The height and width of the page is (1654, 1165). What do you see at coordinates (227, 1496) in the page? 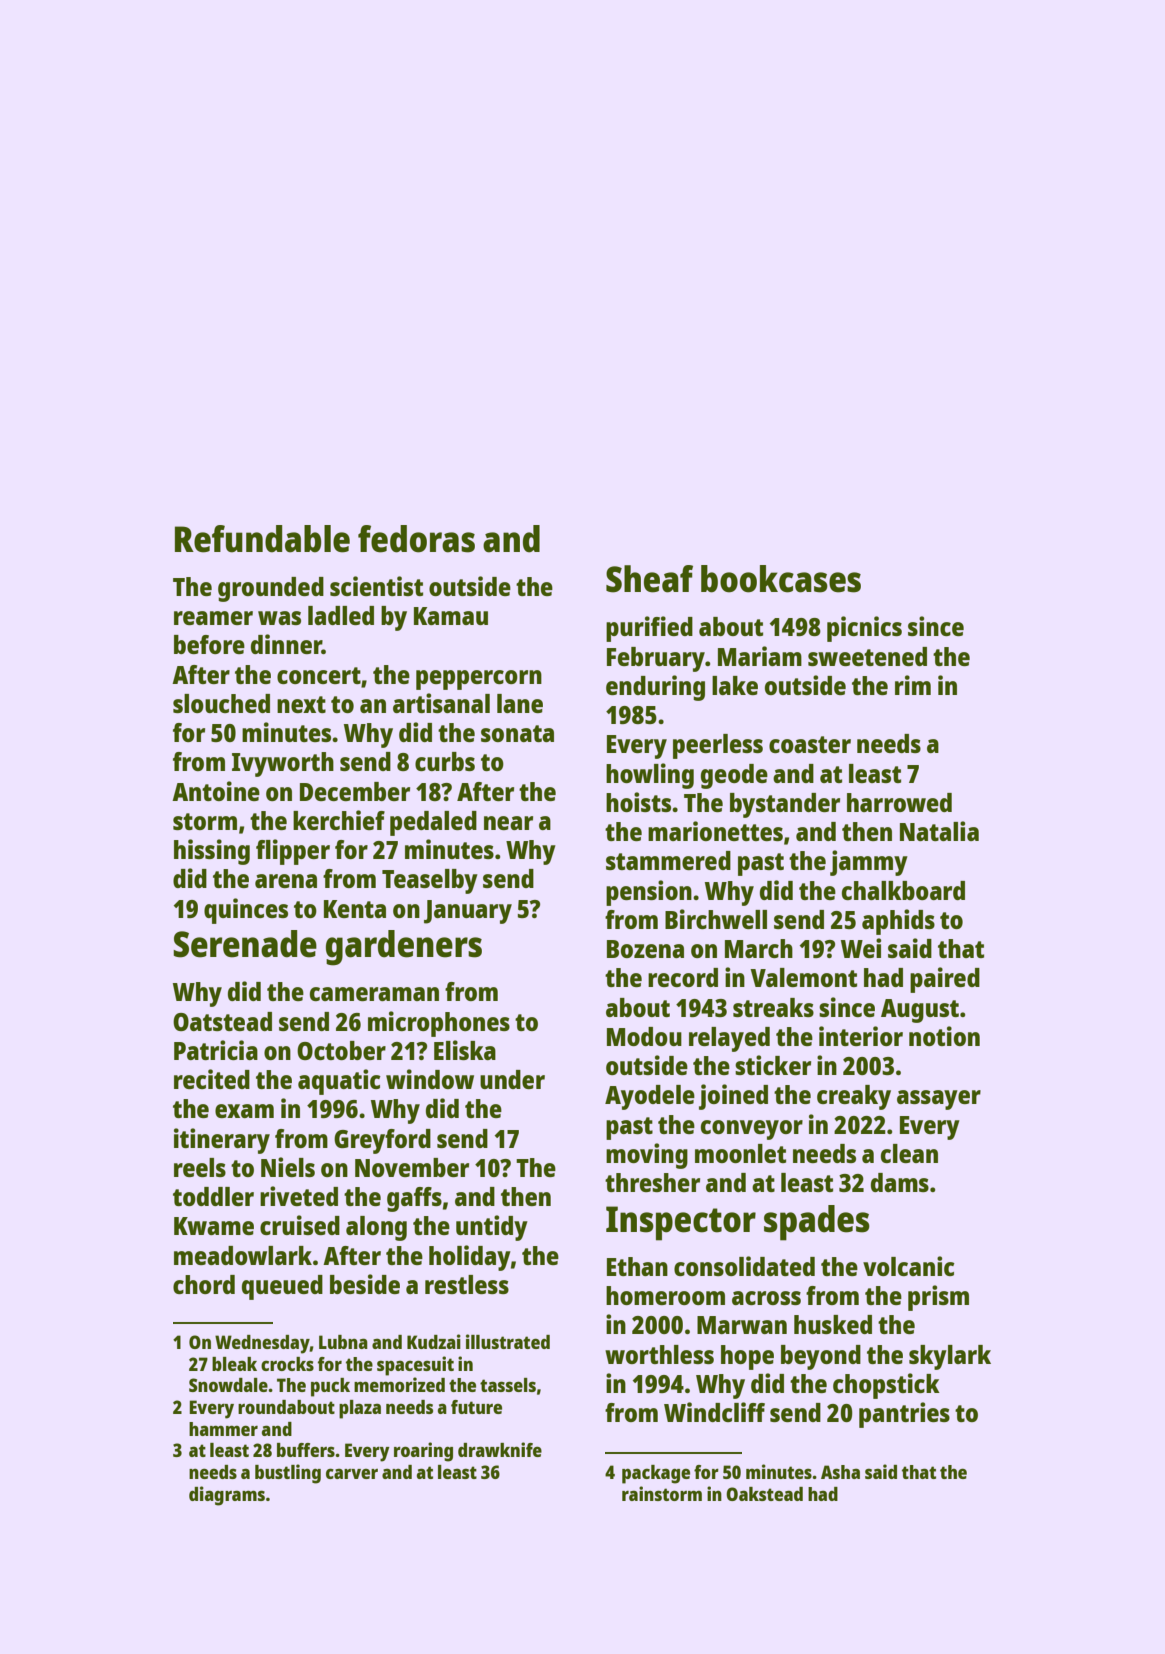
I see `diagrams` at bounding box center [227, 1496].
